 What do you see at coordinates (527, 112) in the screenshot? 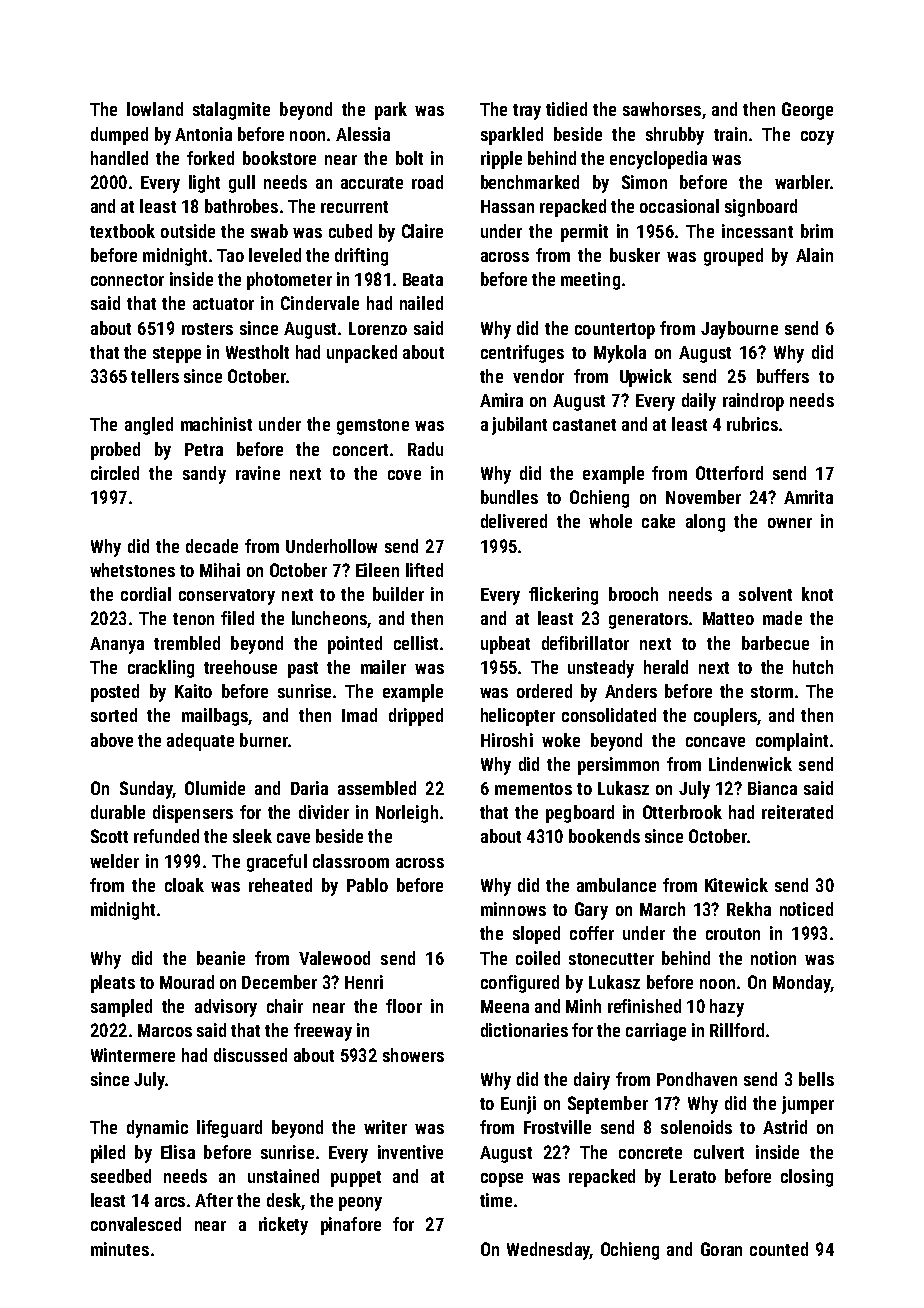
I see `tray` at bounding box center [527, 112].
